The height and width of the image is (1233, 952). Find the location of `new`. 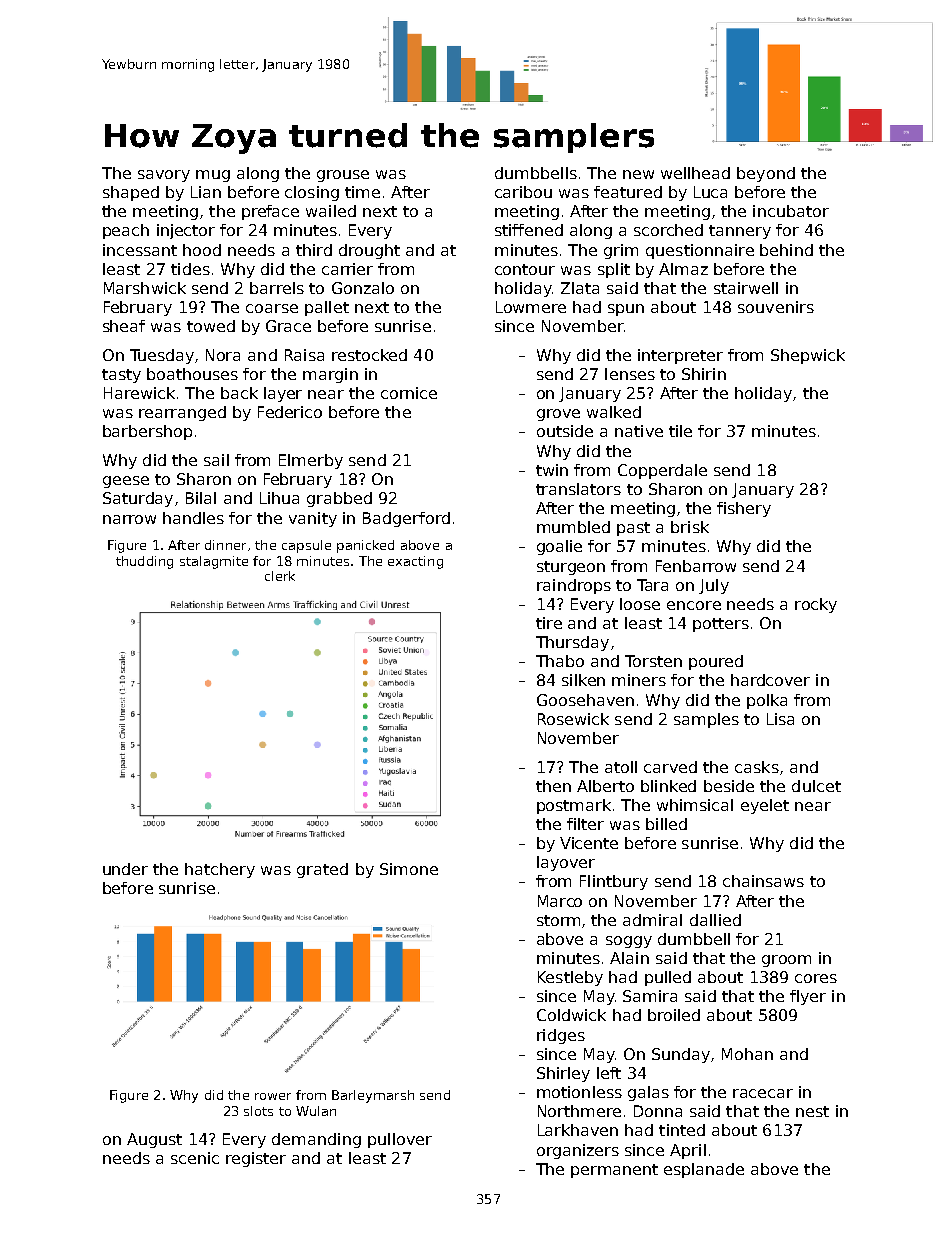

new is located at coordinates (638, 174).
